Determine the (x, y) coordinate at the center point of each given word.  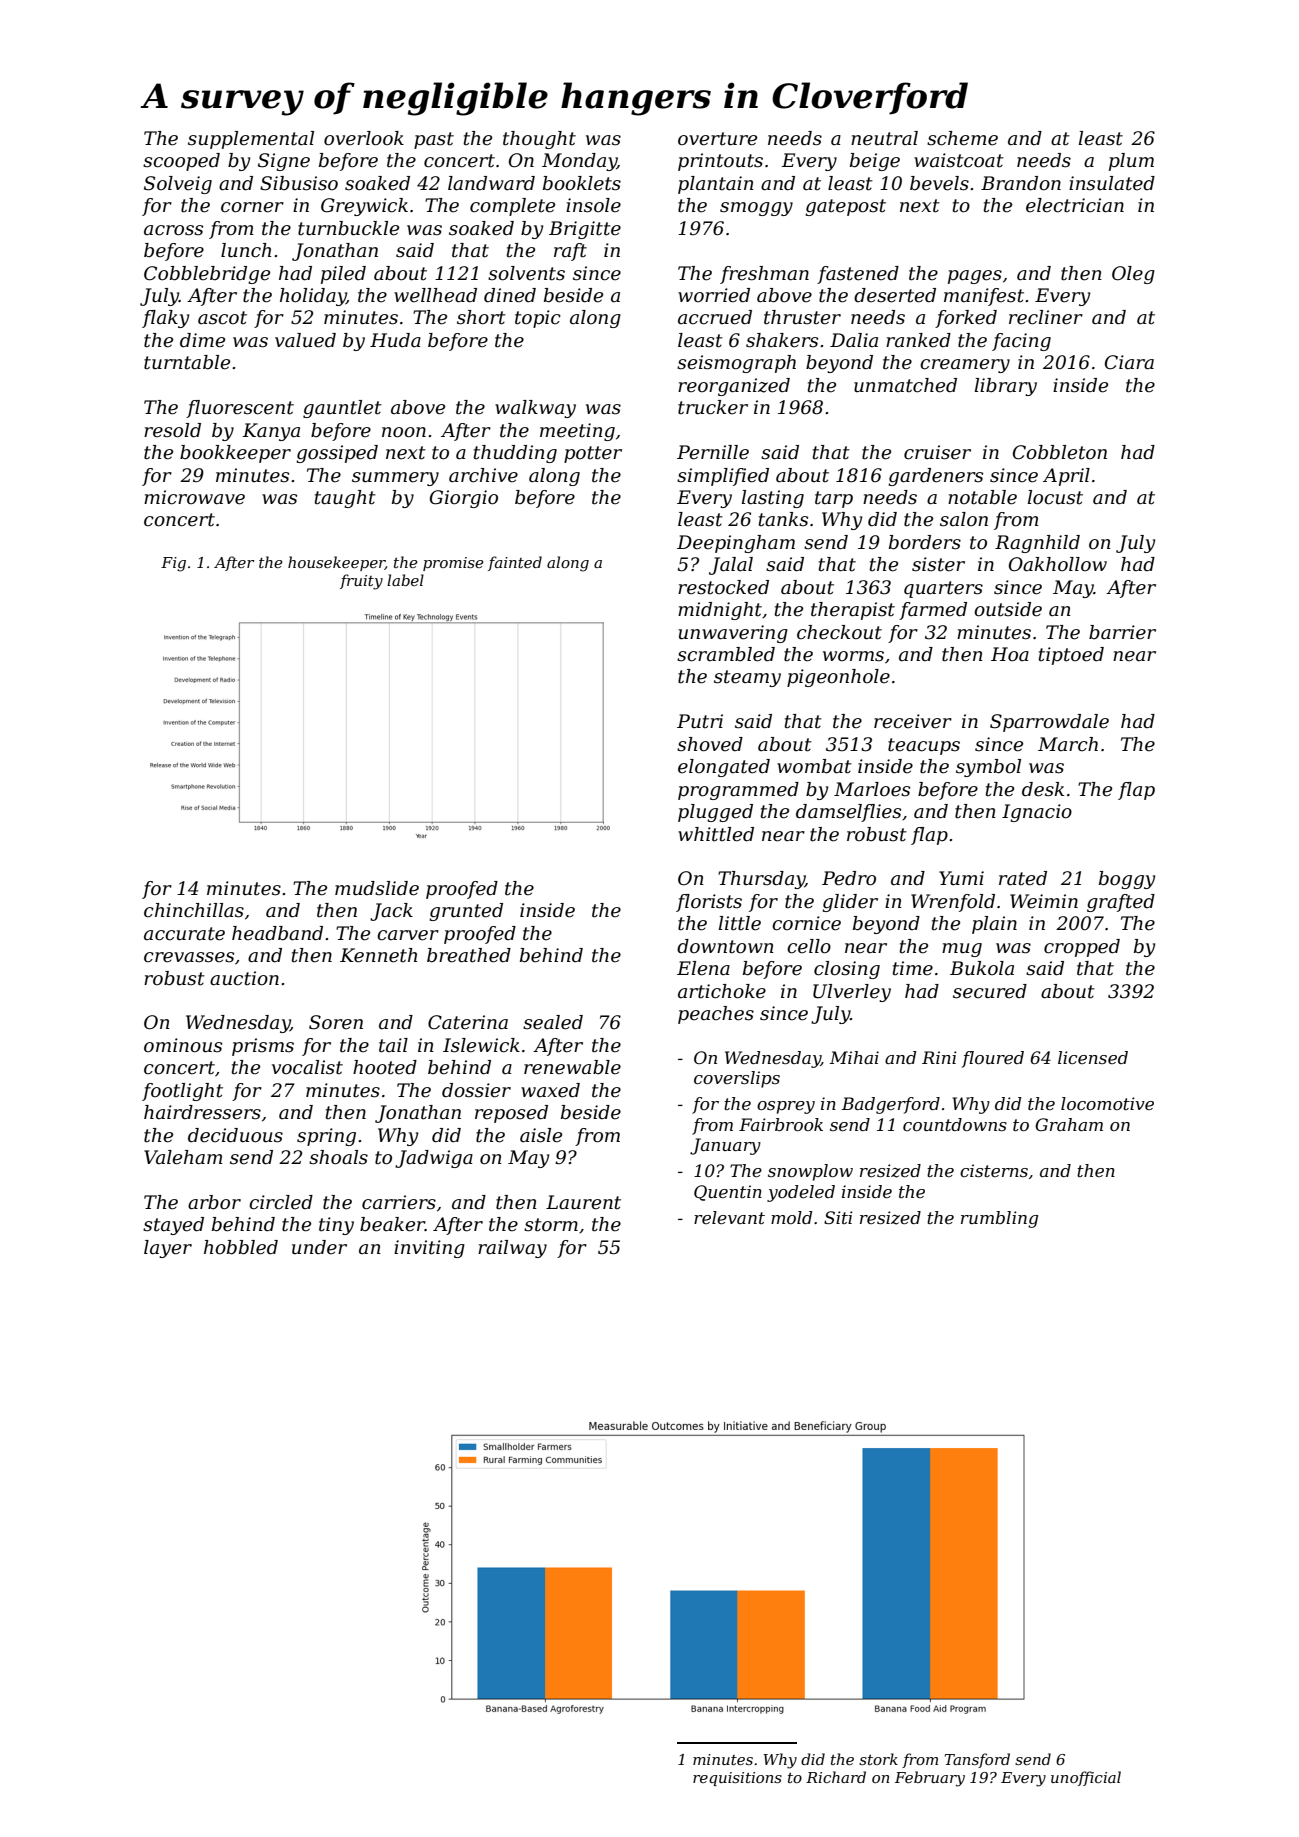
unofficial (1086, 1778)
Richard (836, 1777)
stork (878, 1759)
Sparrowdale (1049, 723)
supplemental (251, 140)
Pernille (713, 452)
